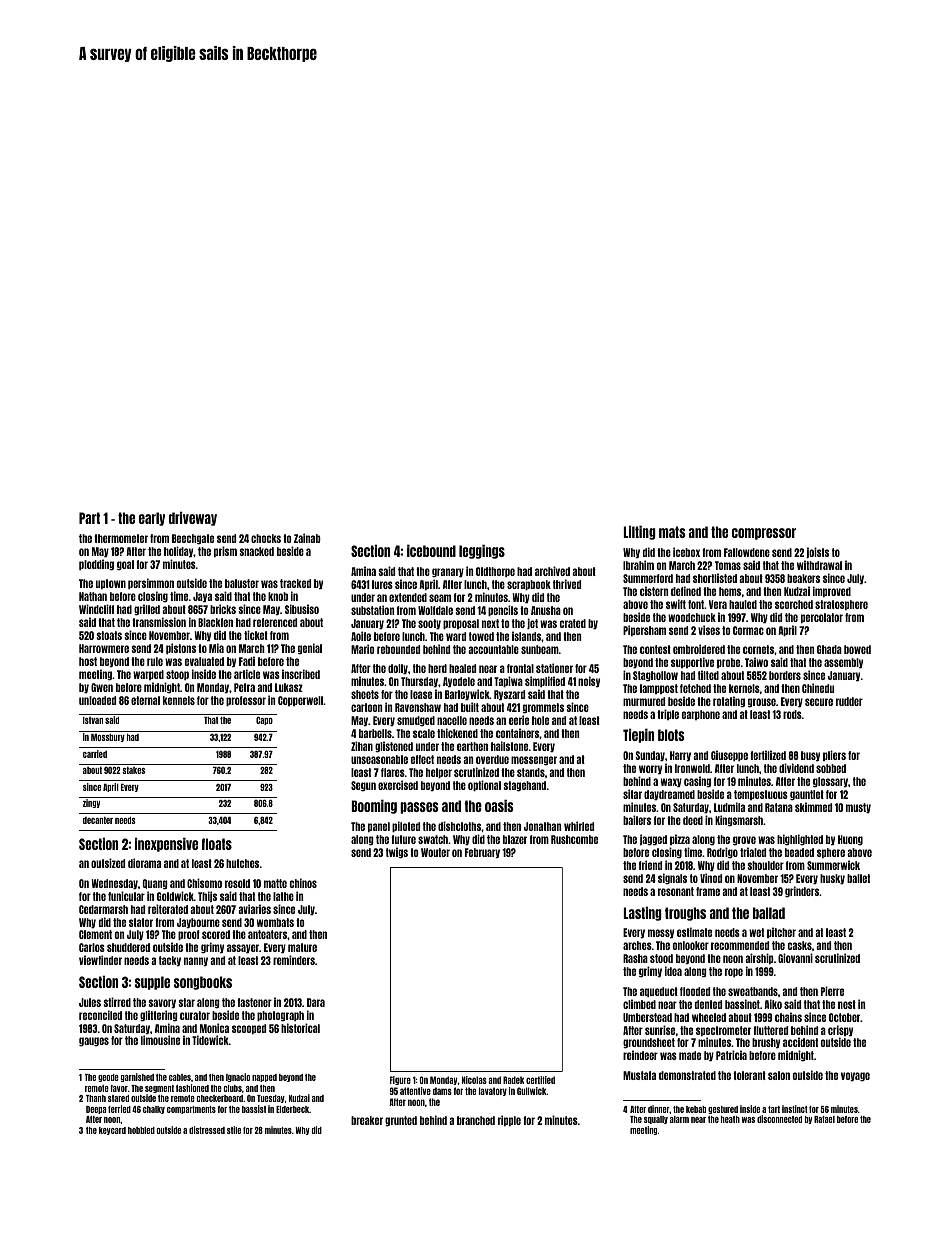 The height and width of the image is (1233, 952). What do you see at coordinates (151, 583) in the image?
I see `persimmon` at bounding box center [151, 583].
